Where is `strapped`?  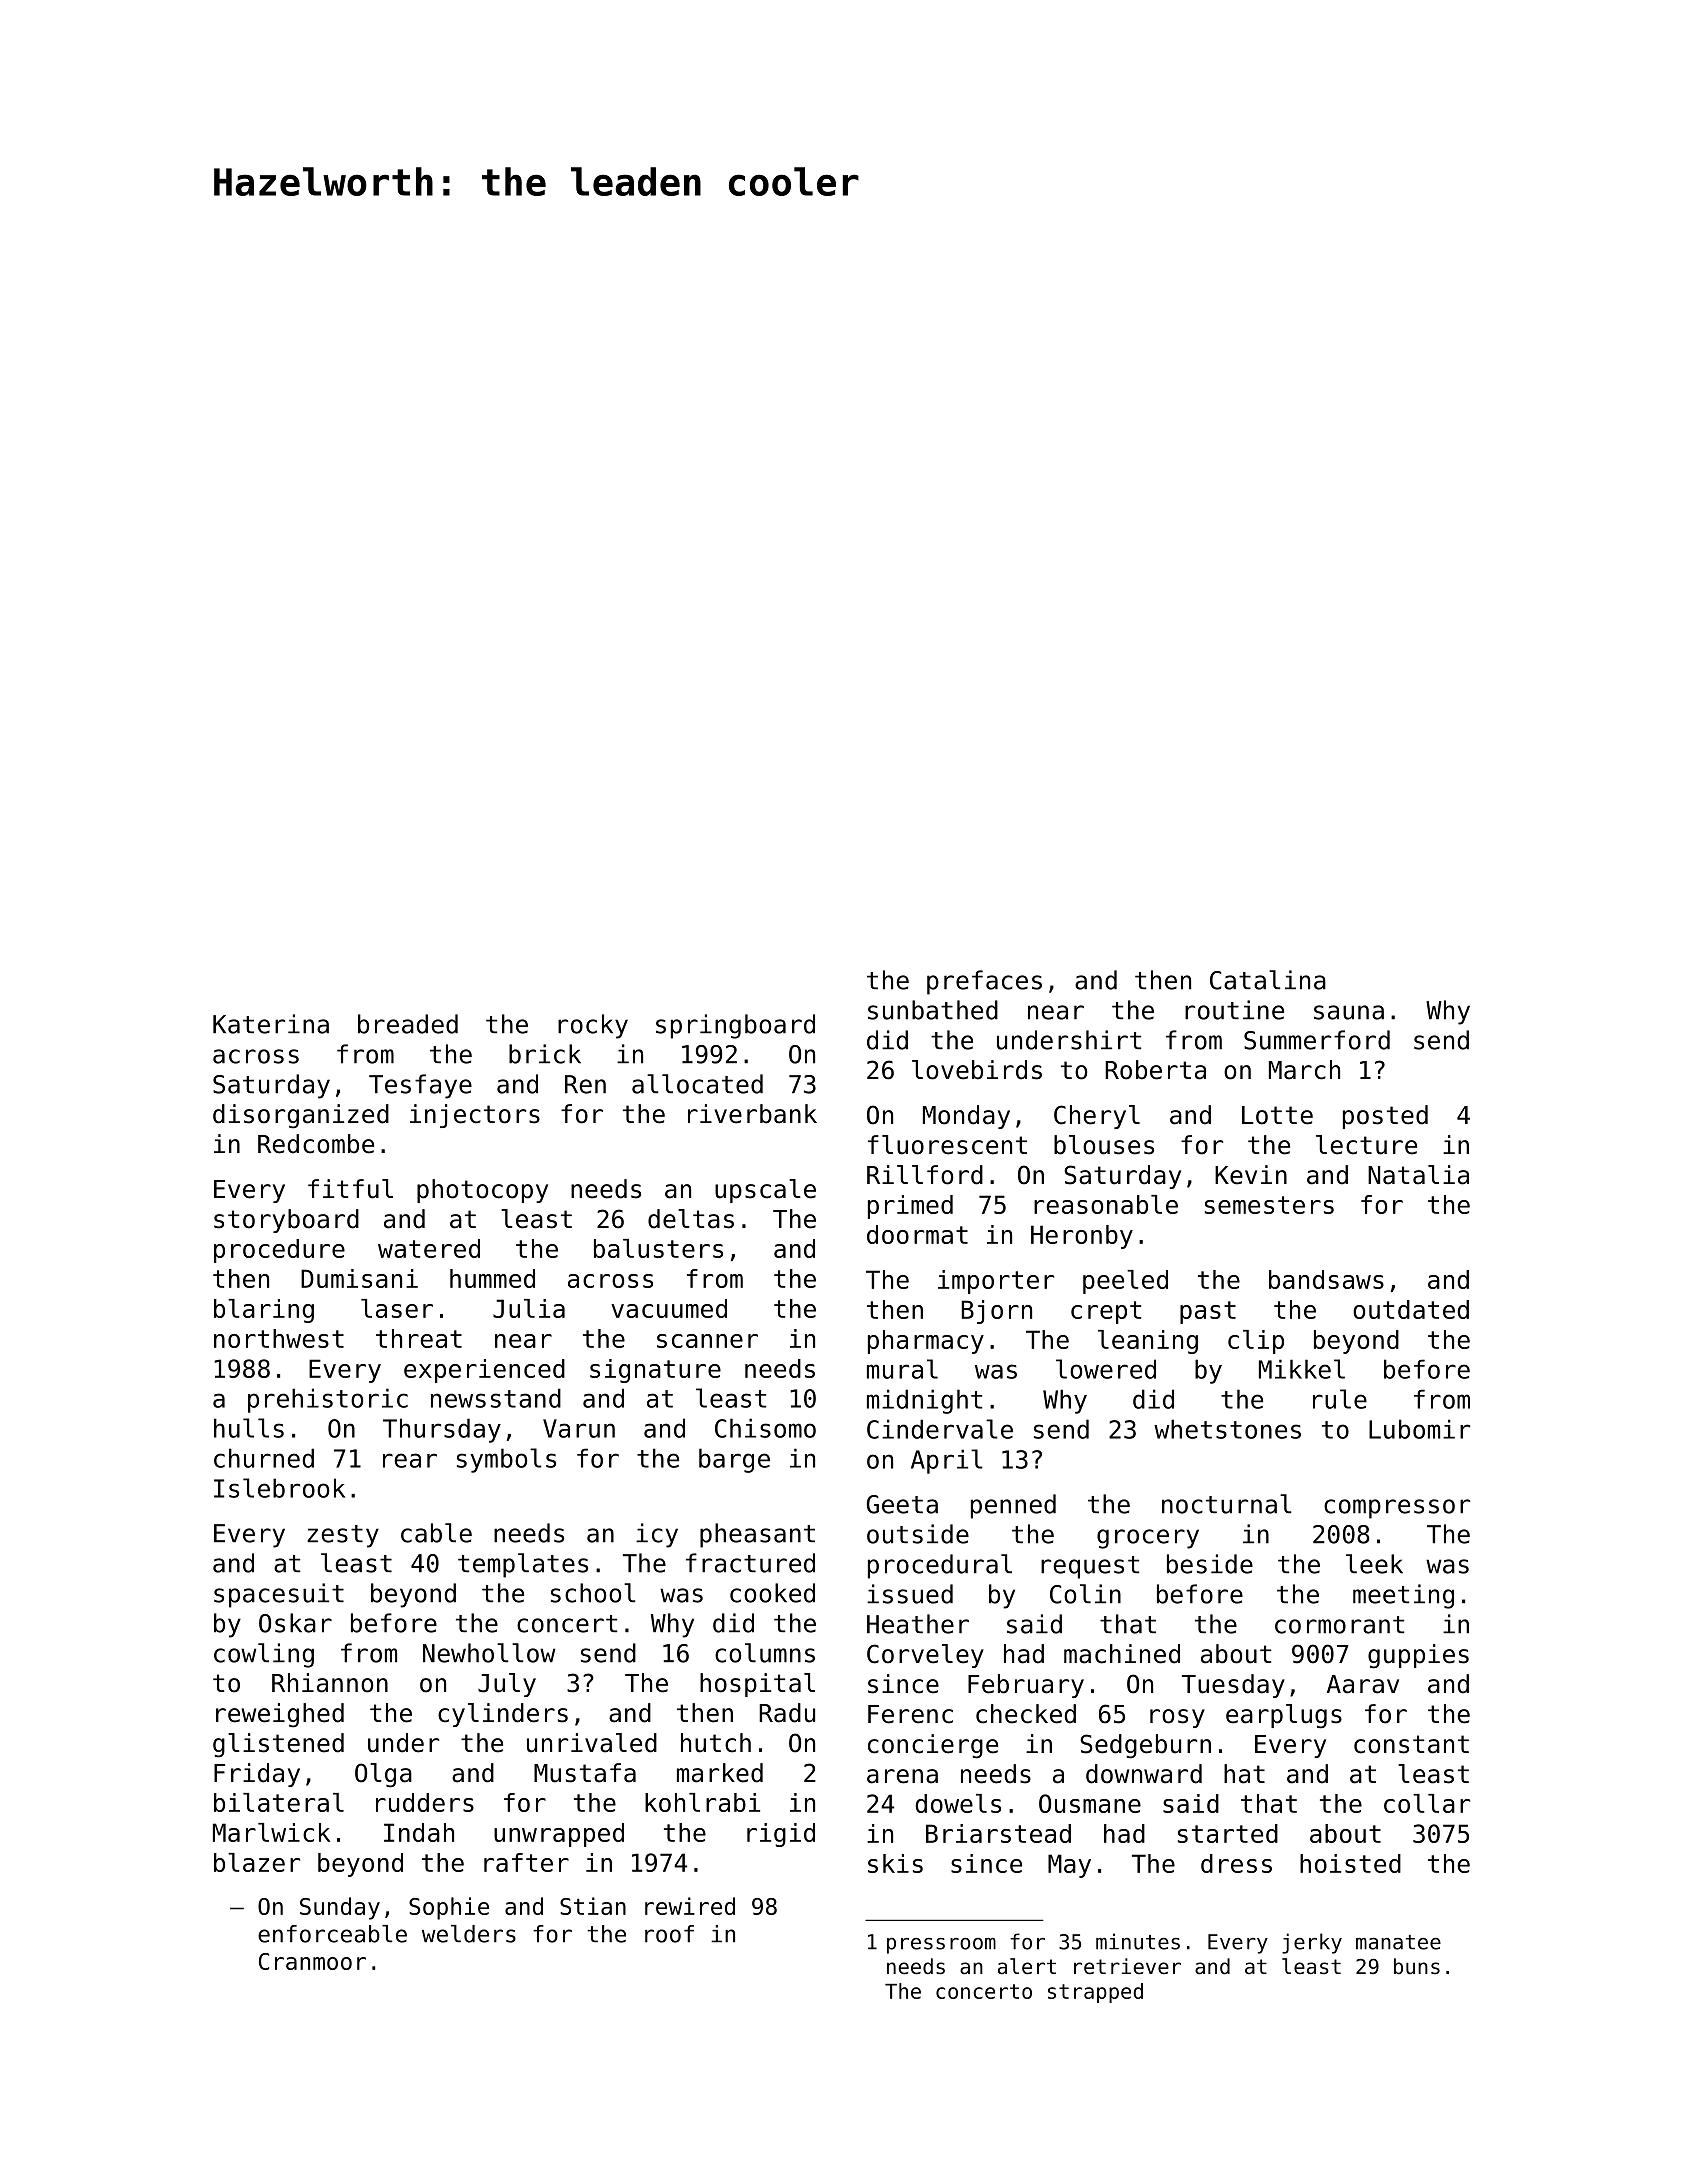 strapped is located at coordinates (1095, 1993).
